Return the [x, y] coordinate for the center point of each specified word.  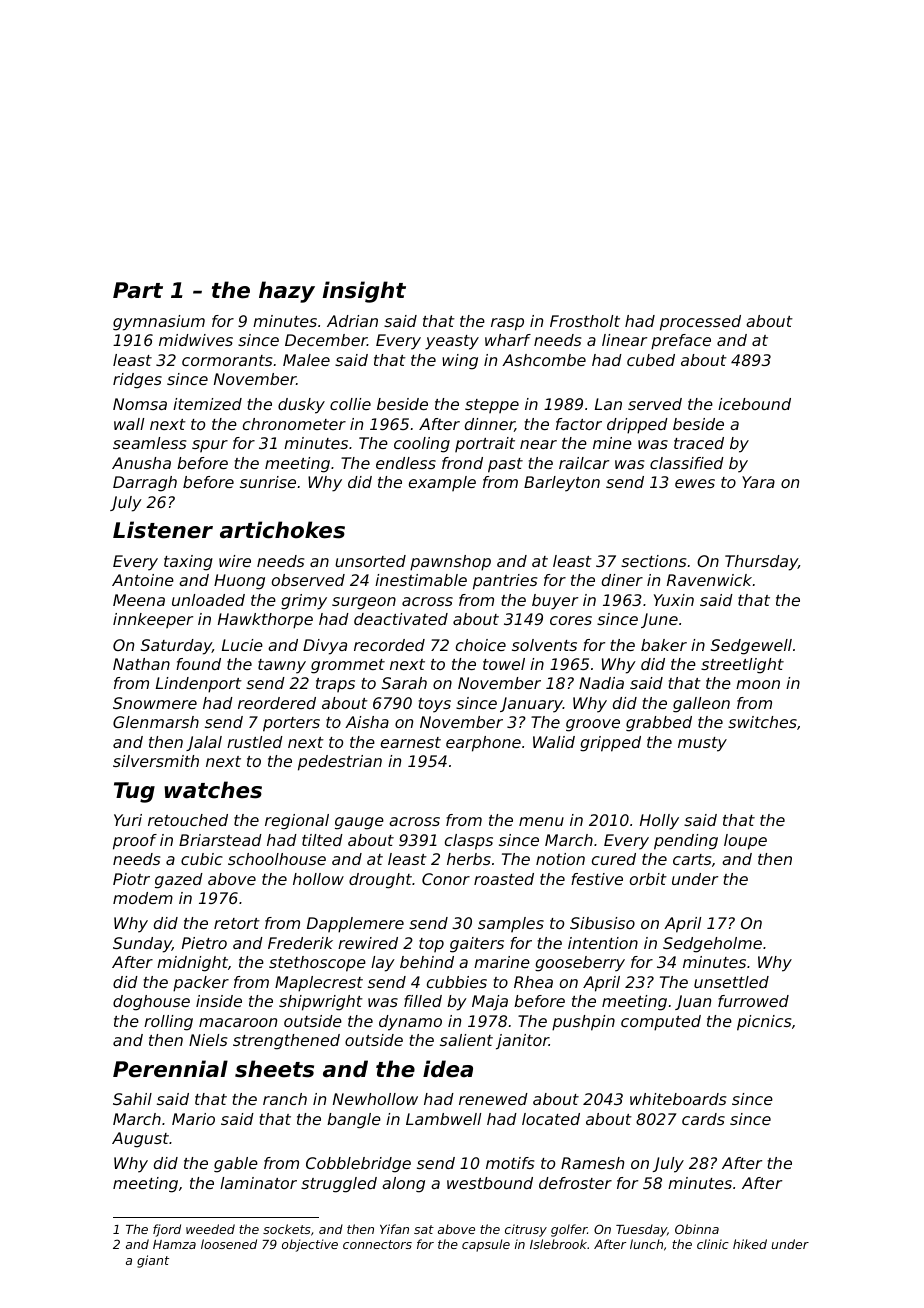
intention [603, 943]
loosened [229, 1244]
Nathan [141, 664]
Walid [554, 742]
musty [702, 744]
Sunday [142, 945]
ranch [285, 1099]
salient [466, 1040]
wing [460, 362]
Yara [758, 482]
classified [687, 463]
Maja [490, 1002]
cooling [422, 445]
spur [210, 446]
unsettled [731, 982]
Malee [306, 360]
